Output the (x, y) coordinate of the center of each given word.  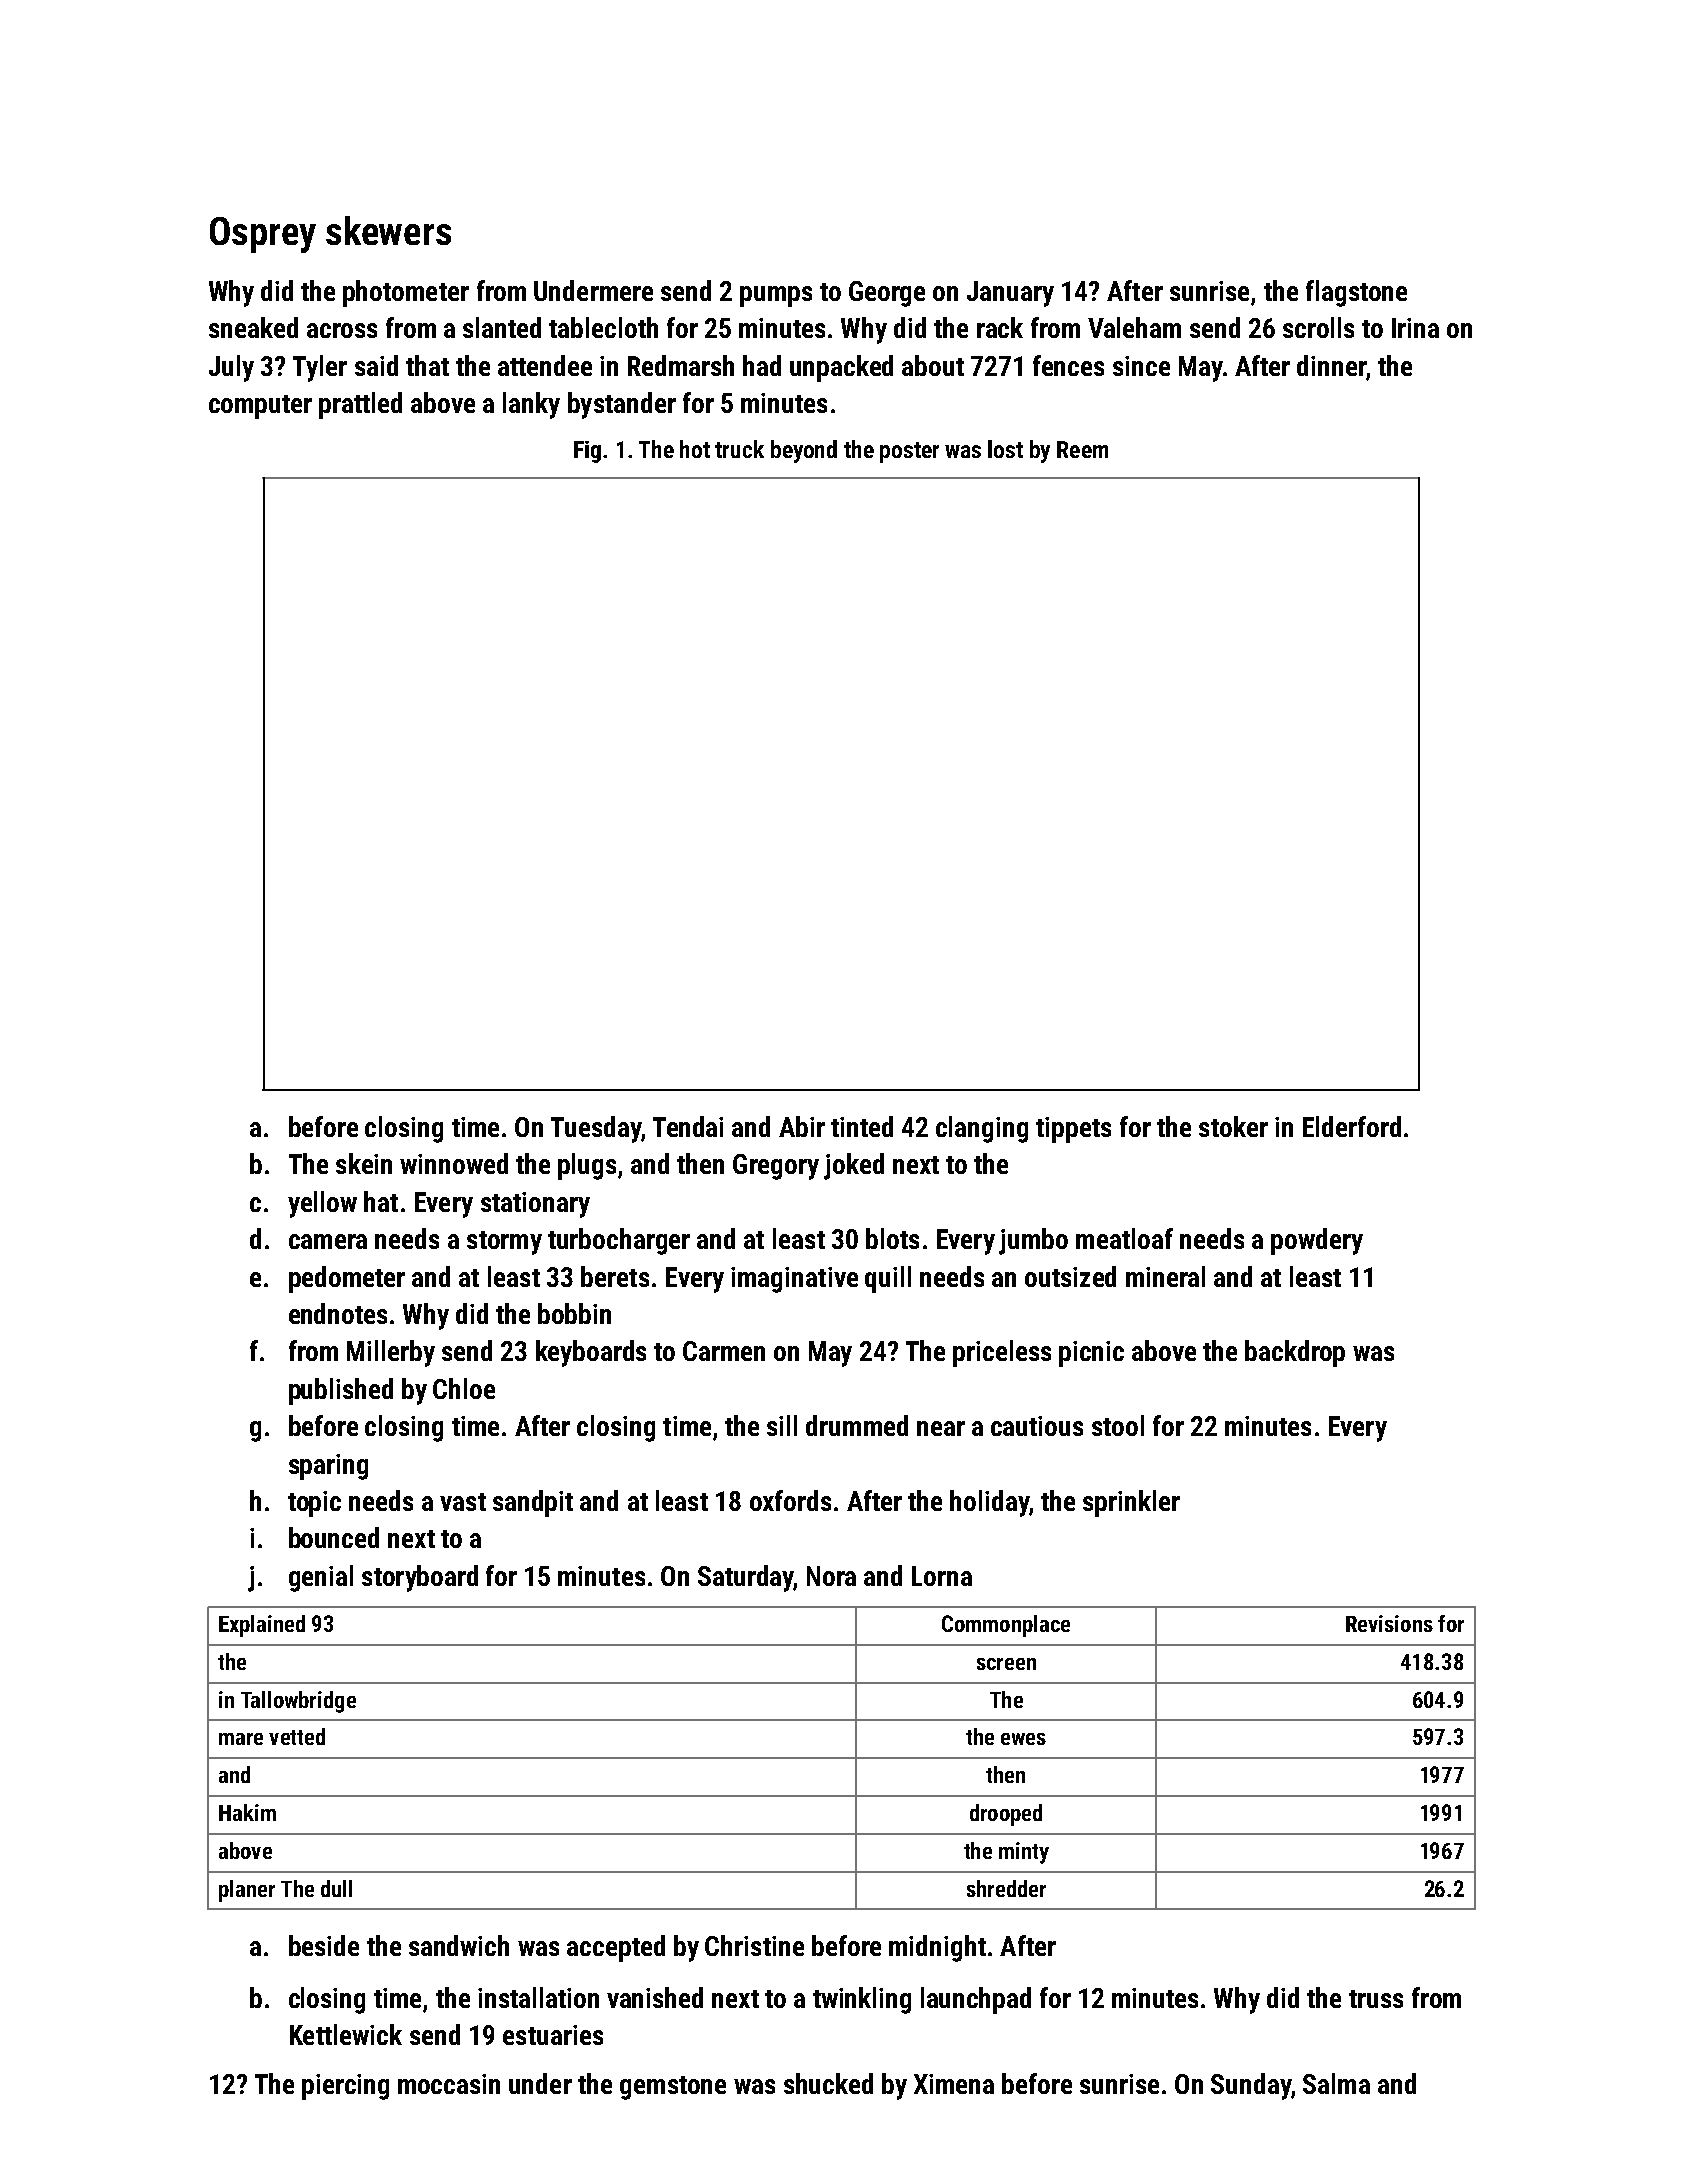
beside (324, 1945)
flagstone (1356, 293)
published (341, 1391)
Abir (802, 1126)
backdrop (1295, 1353)
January (1010, 294)
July (231, 368)
